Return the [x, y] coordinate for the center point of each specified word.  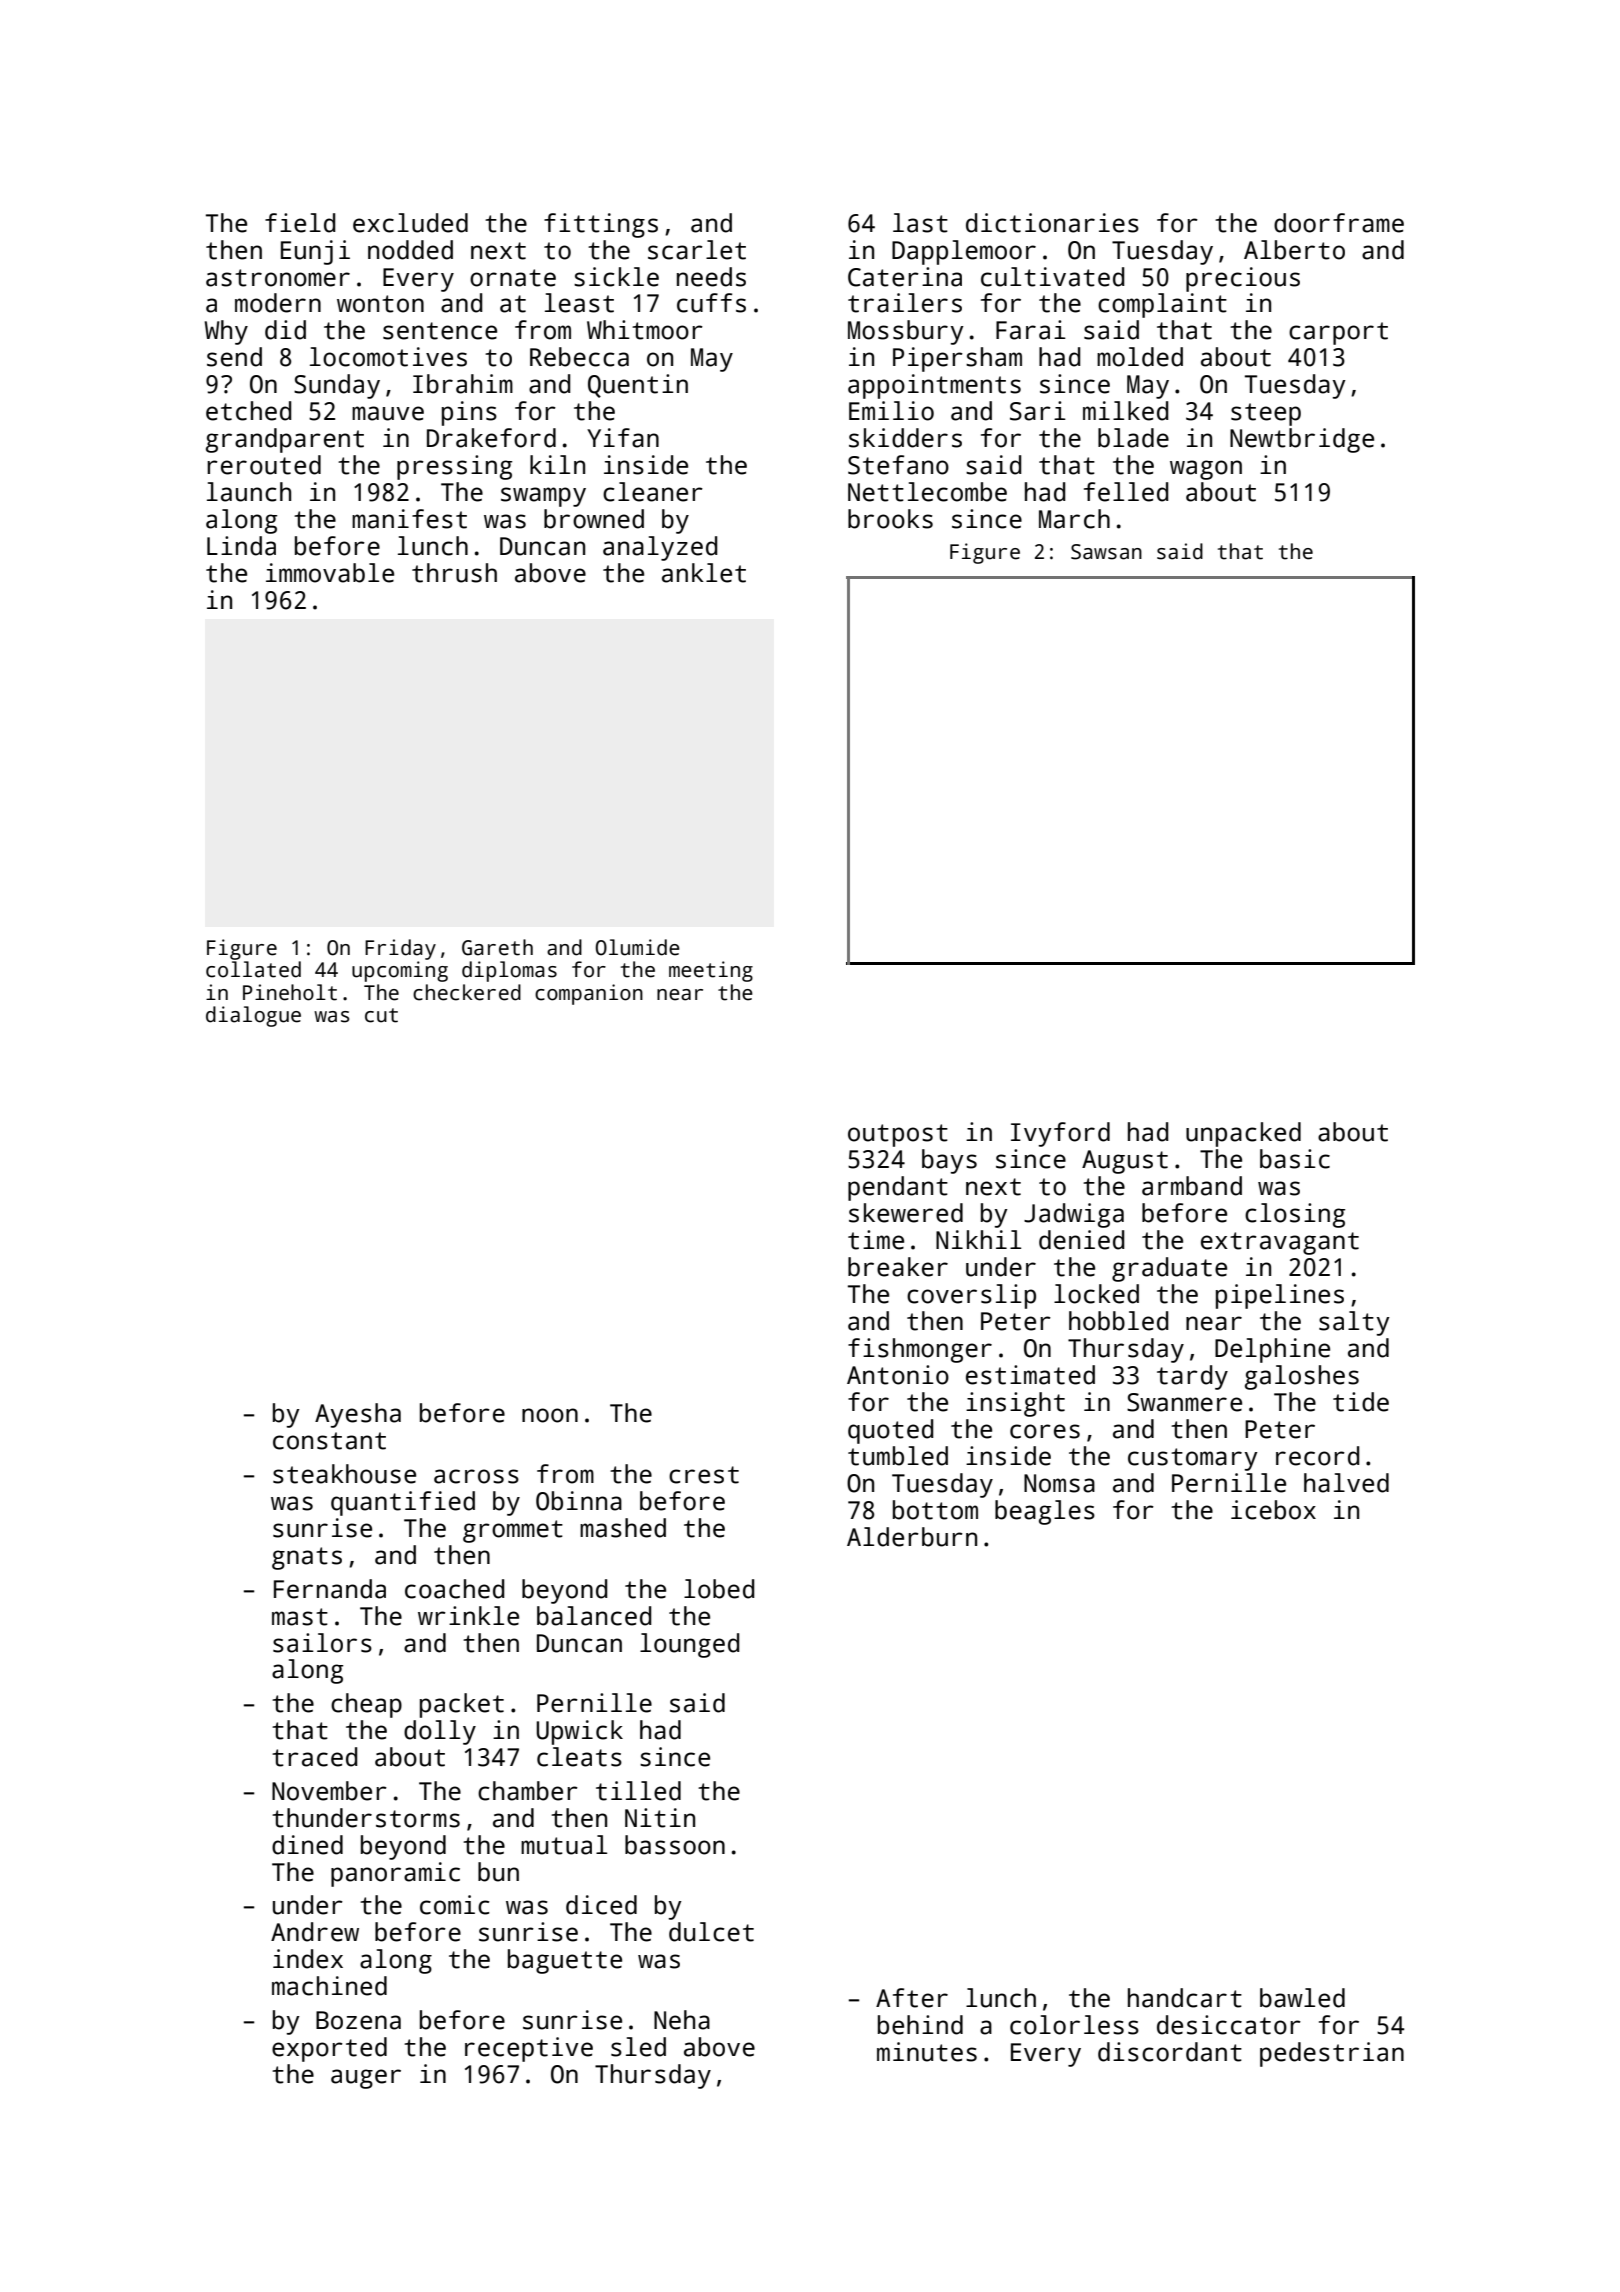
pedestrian [1332, 2054]
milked [1125, 411]
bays [949, 1161]
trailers [905, 303]
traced [314, 1757]
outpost [898, 1135]
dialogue [253, 1016]
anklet [704, 573]
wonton [380, 304]
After [912, 1998]
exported [329, 2049]
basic [1295, 1159]
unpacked [1243, 1134]
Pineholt [290, 992]
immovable [330, 573]
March [1074, 519]
